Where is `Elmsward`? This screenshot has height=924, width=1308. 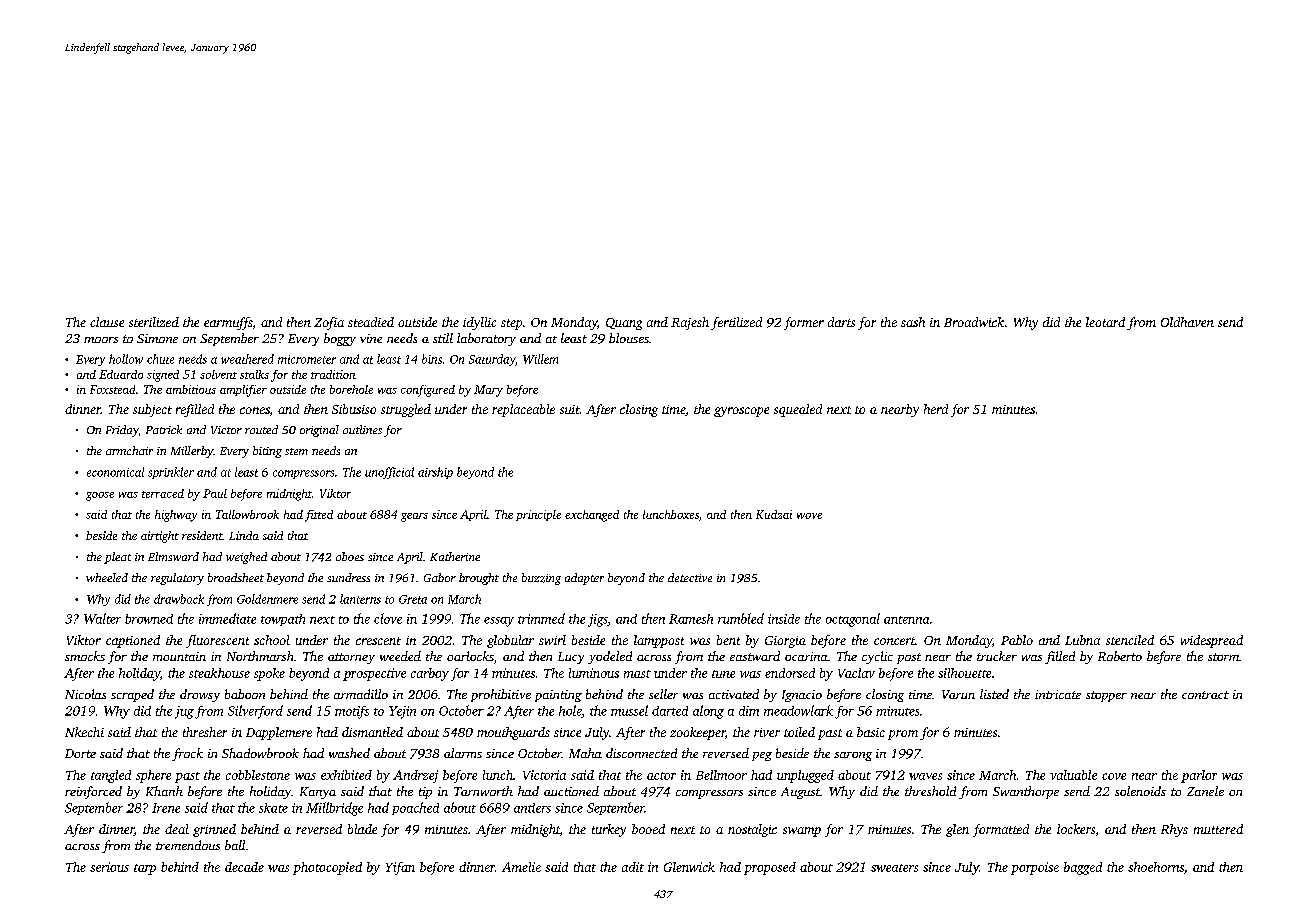
Elmsward is located at coordinates (173, 556).
